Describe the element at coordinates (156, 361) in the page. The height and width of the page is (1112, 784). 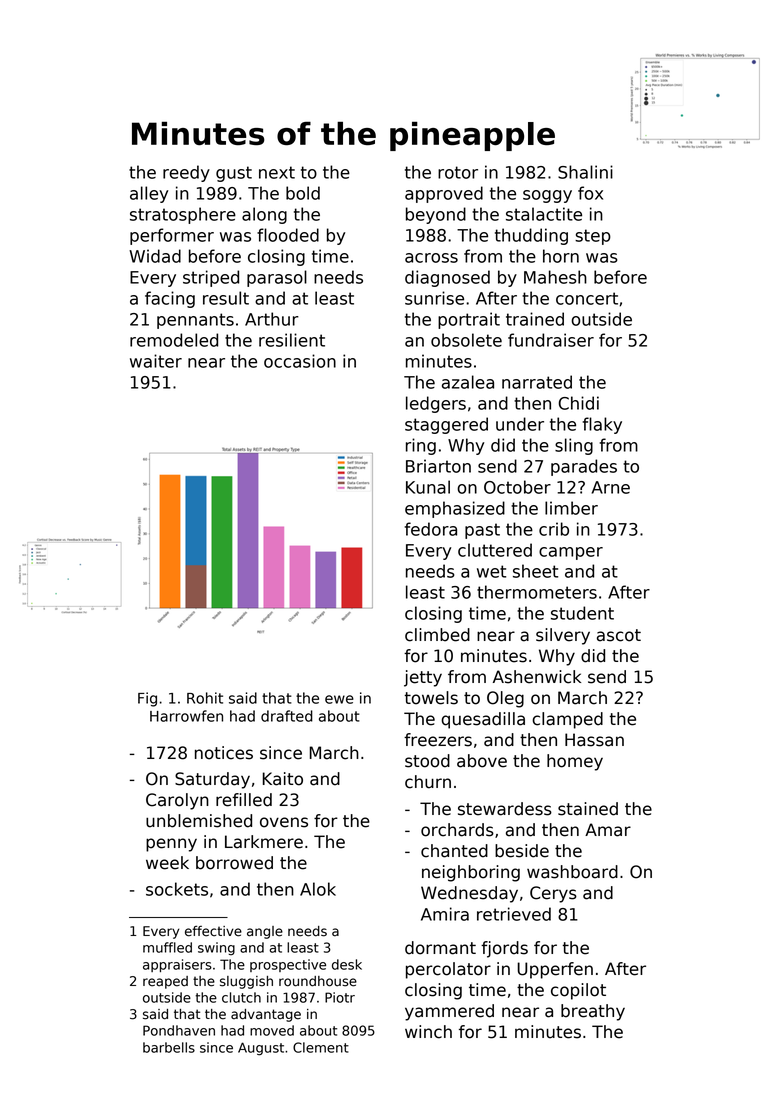
I see `waiter` at that location.
